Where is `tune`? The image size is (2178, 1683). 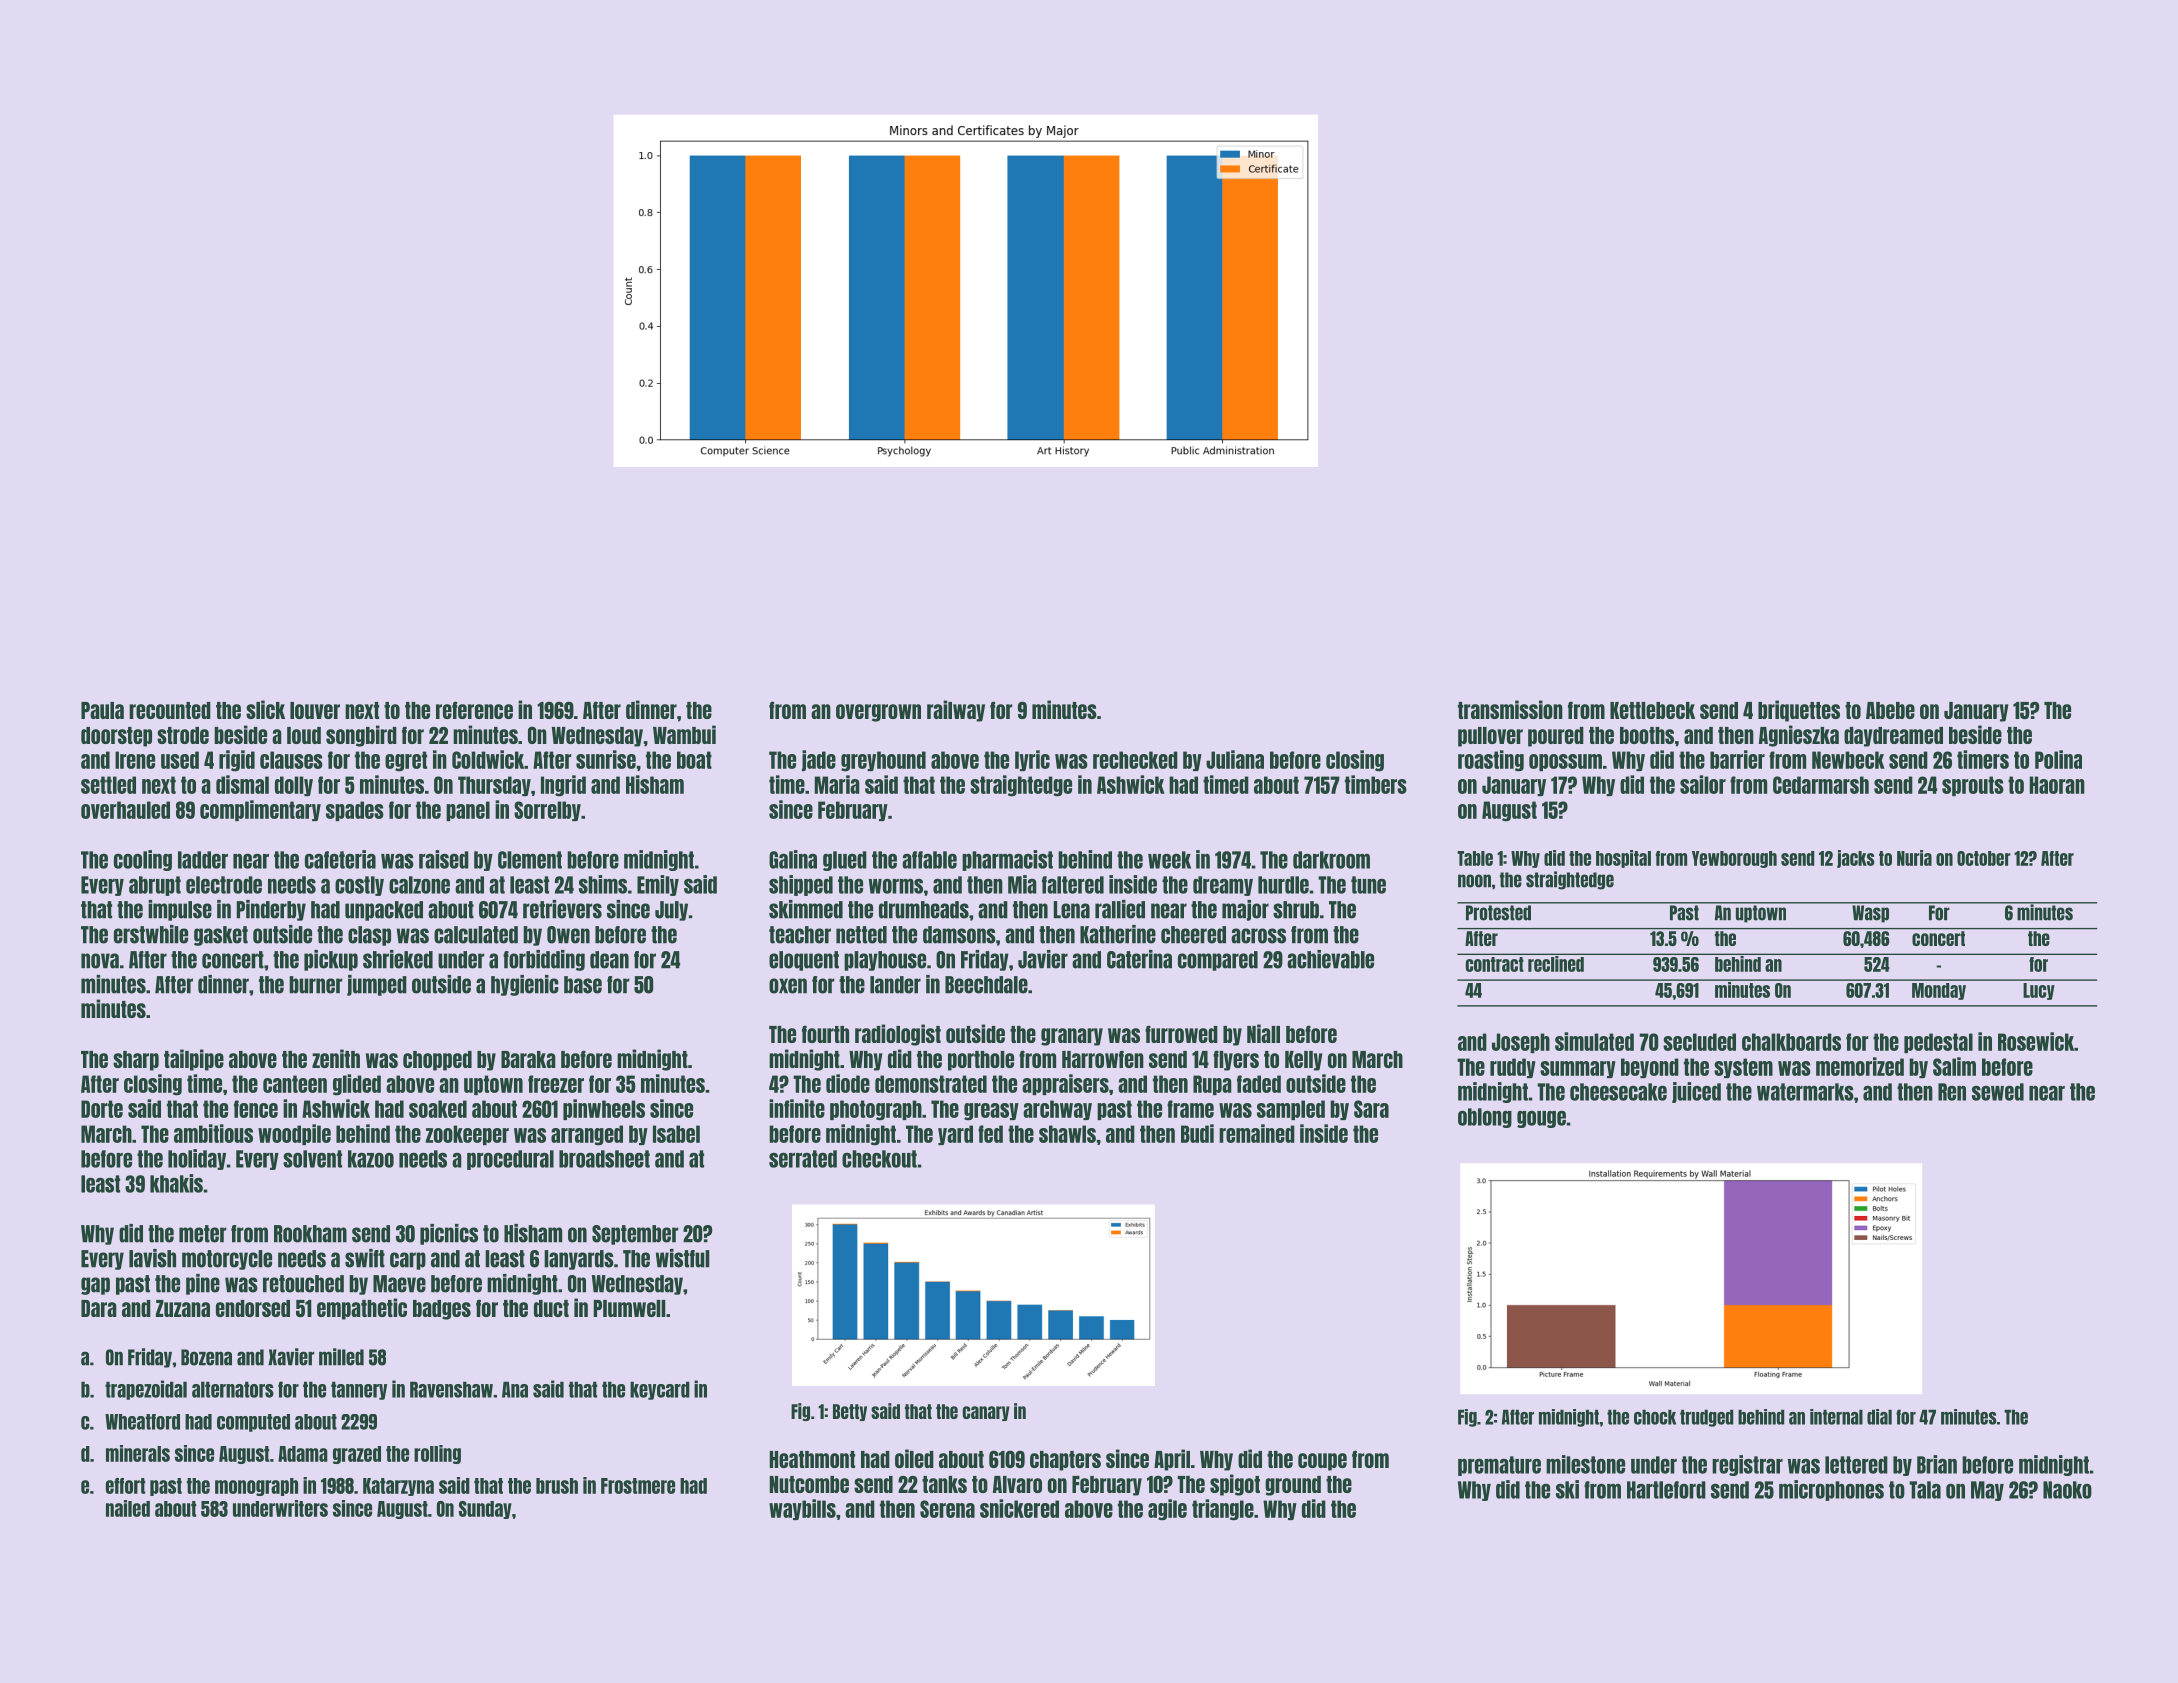
tune is located at coordinates (1368, 885).
